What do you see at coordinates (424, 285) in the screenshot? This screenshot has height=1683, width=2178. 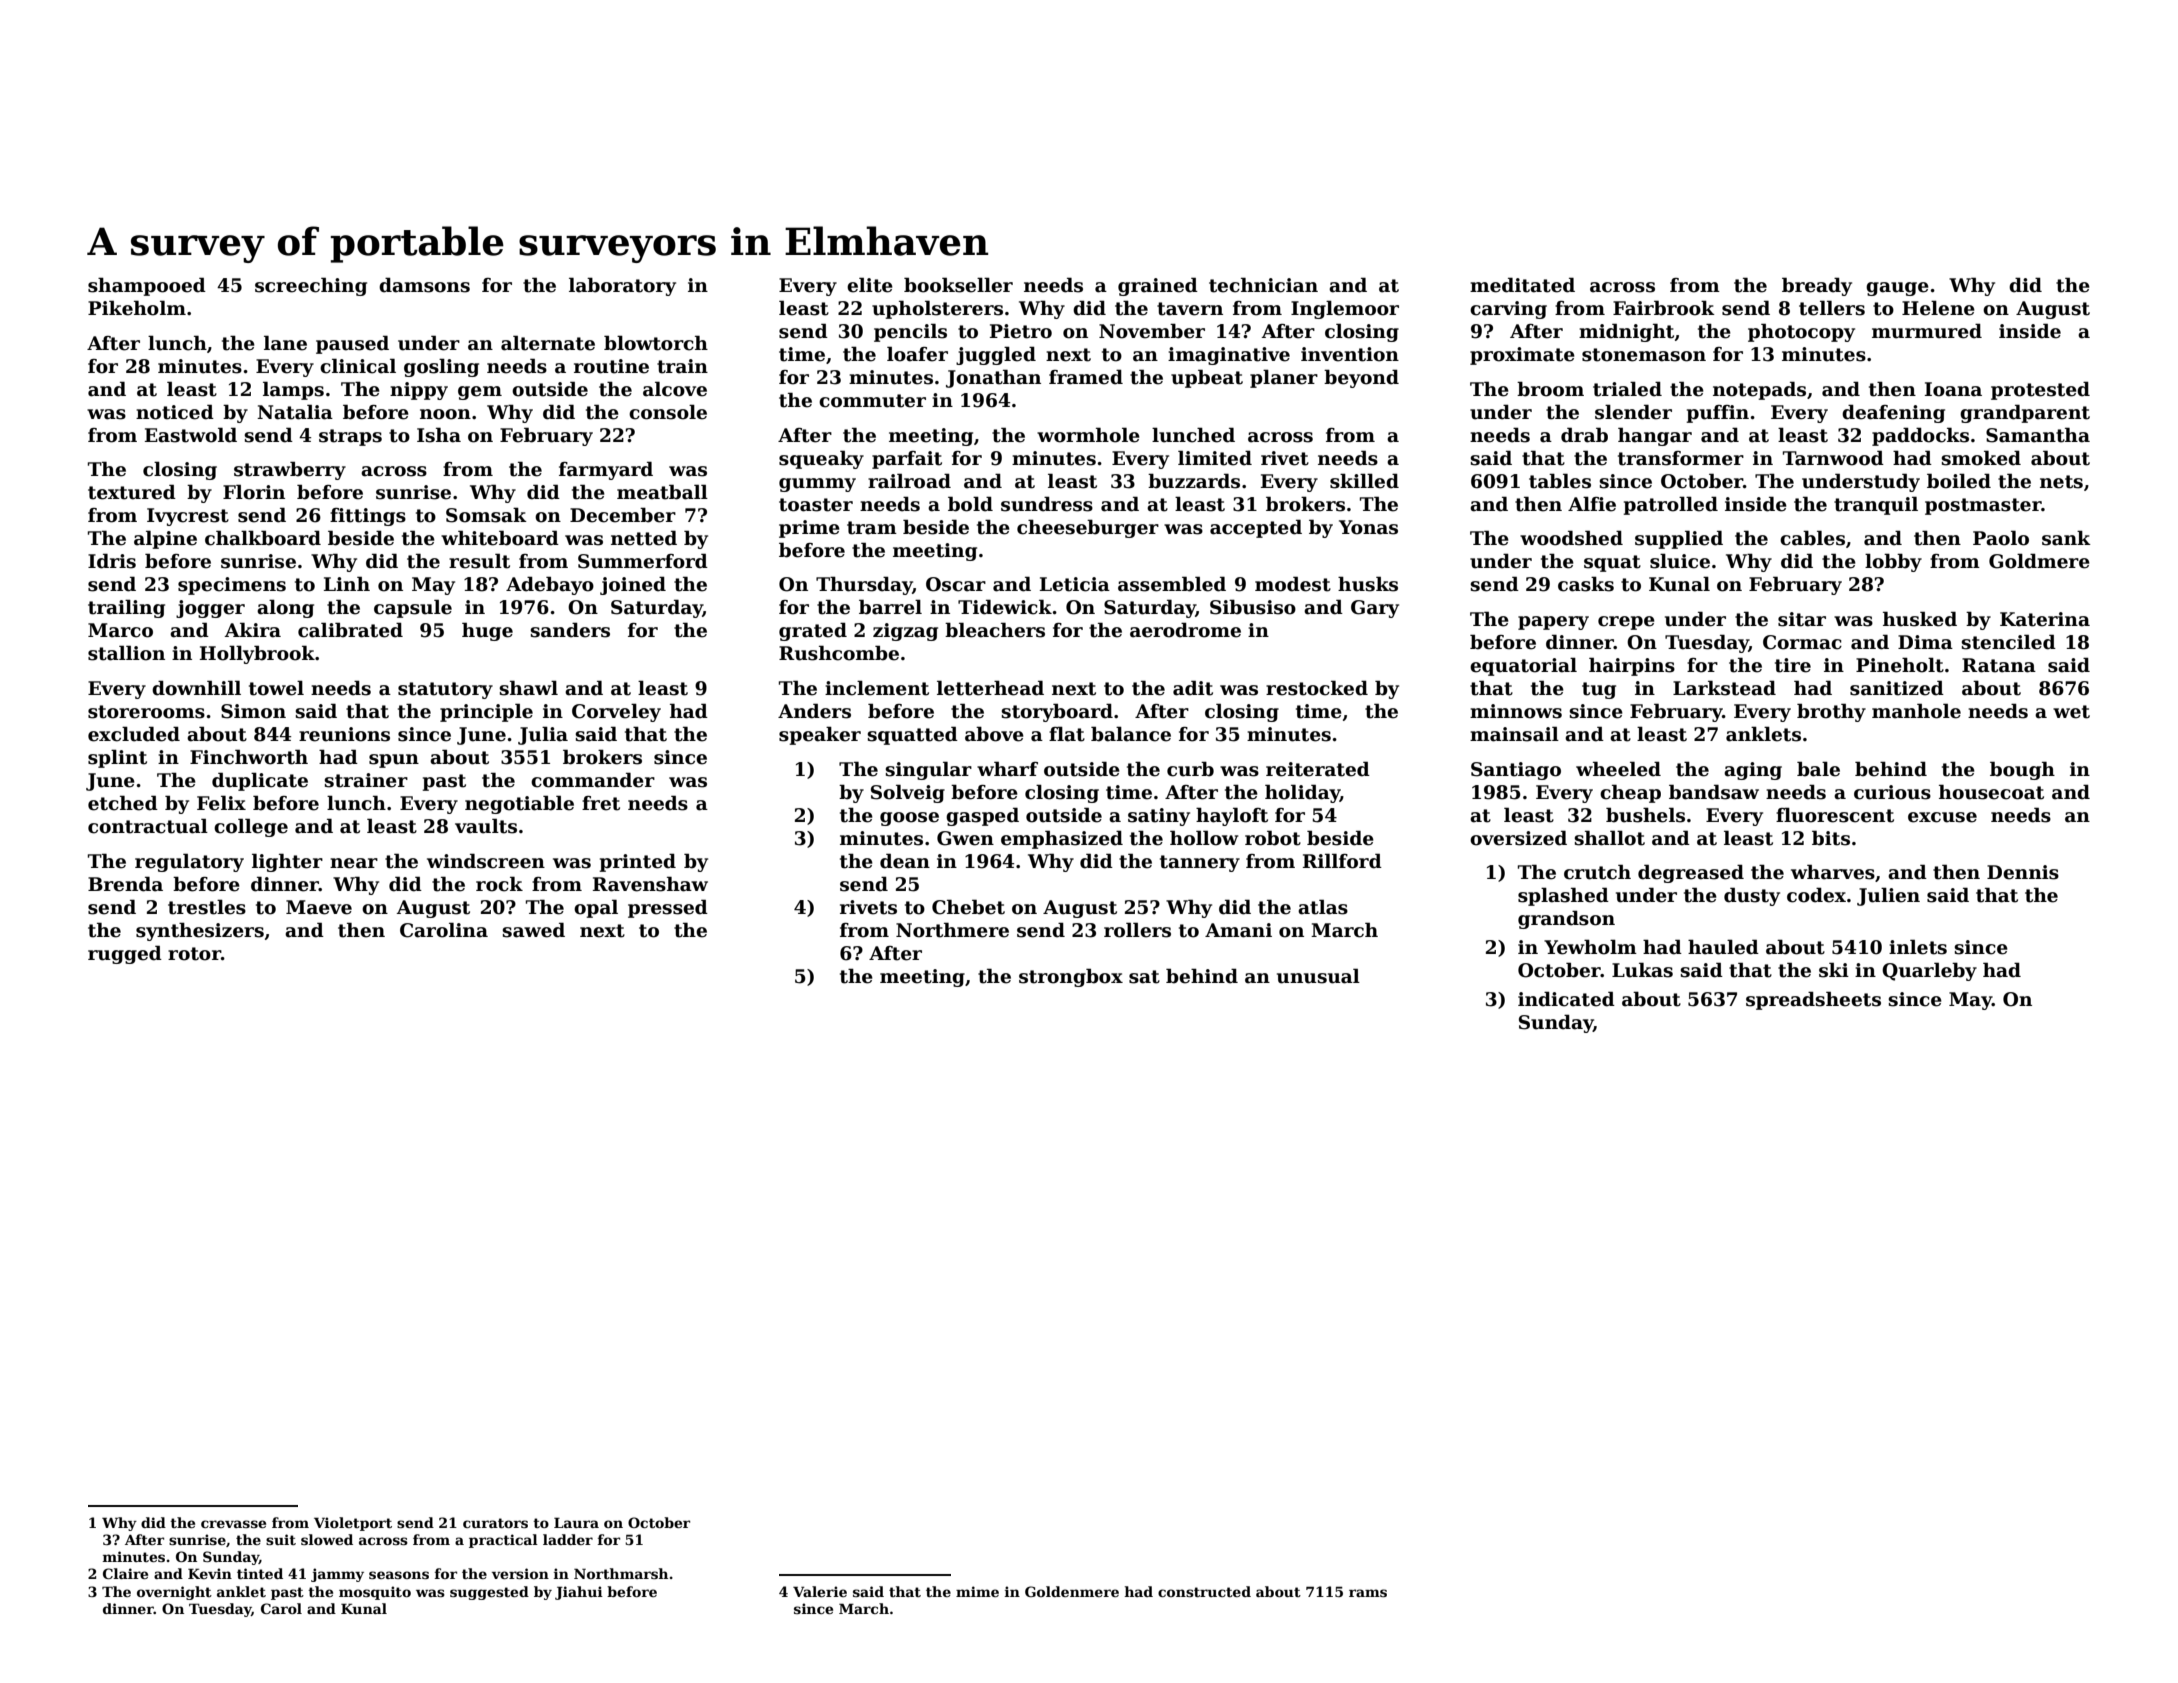 I see `damsons` at bounding box center [424, 285].
